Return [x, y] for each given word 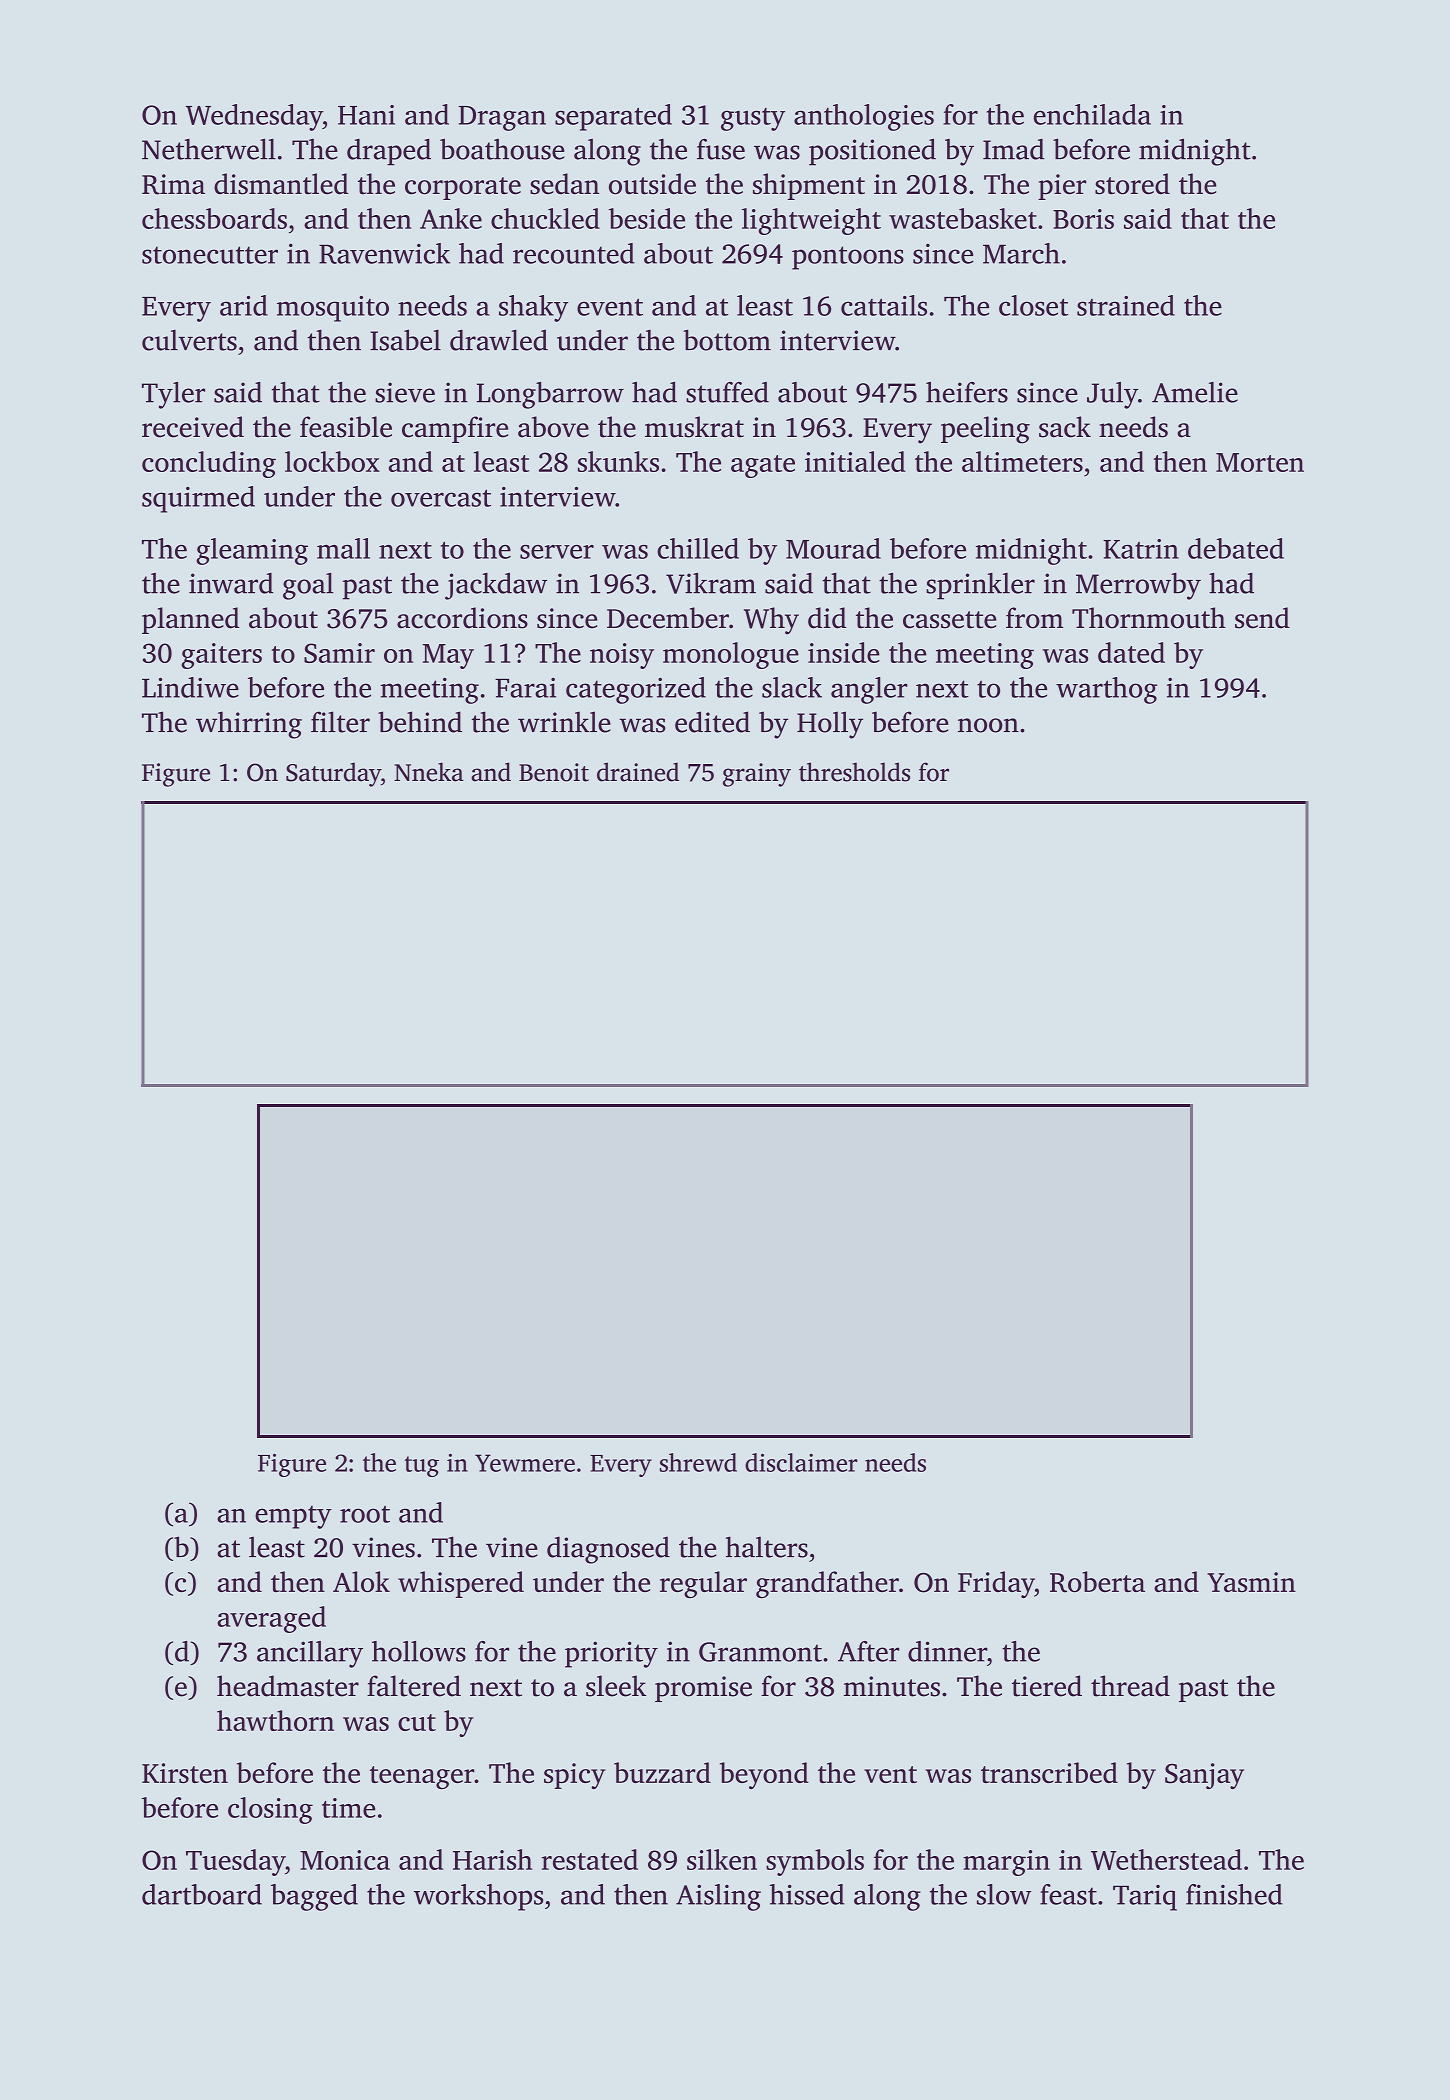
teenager [422, 1777]
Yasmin [1251, 1582]
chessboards [214, 218]
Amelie [1195, 392]
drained [638, 772]
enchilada [1092, 114]
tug [422, 1466]
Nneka [429, 772]
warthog [1106, 690]
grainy [757, 775]
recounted [574, 253]
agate [763, 466]
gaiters [221, 656]
